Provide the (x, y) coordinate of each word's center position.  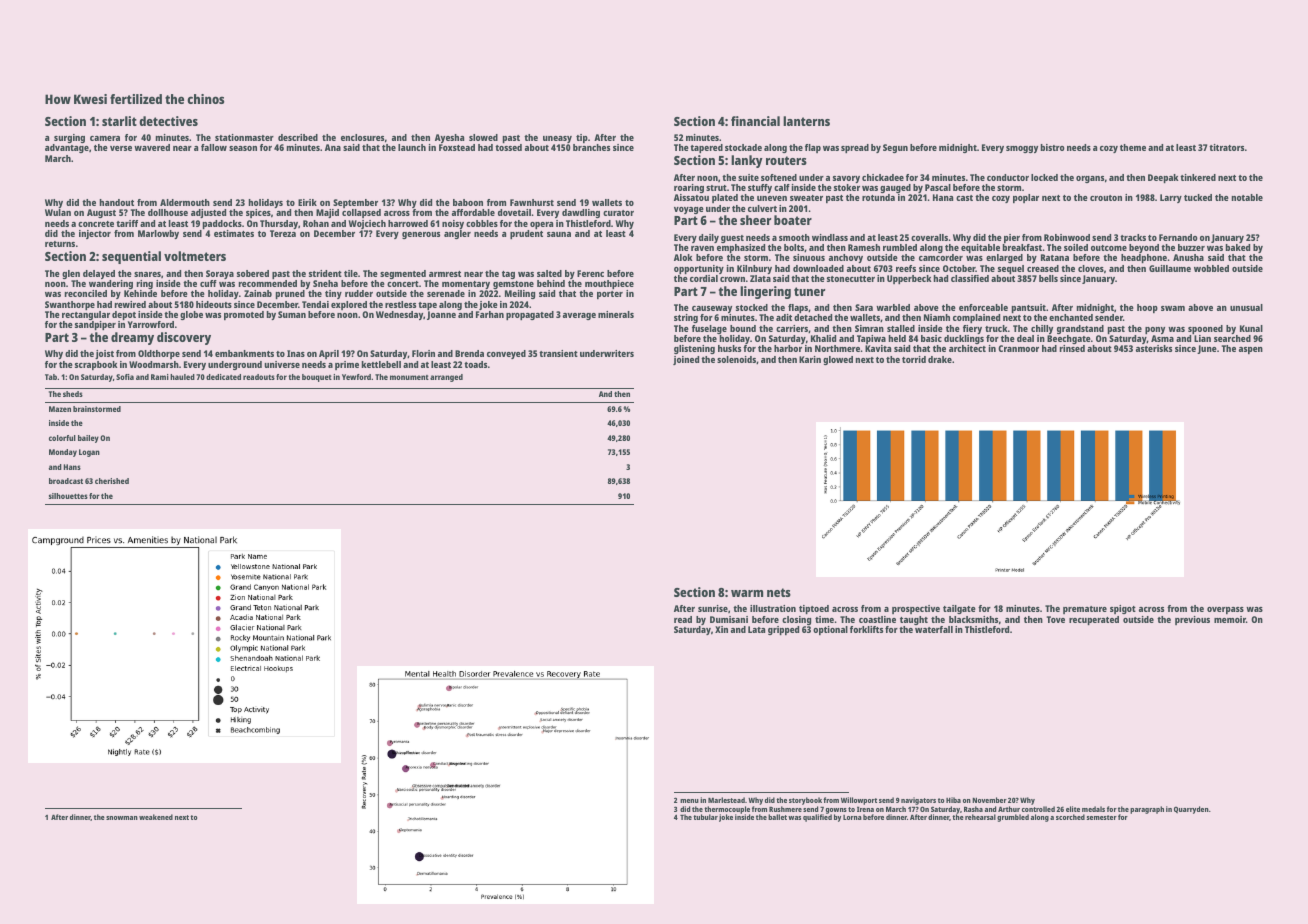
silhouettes (68, 496)
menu (689, 801)
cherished (112, 481)
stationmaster (244, 137)
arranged (446, 378)
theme (1133, 147)
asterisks (1154, 348)
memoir (1230, 619)
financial (755, 121)
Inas (296, 353)
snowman (122, 818)
